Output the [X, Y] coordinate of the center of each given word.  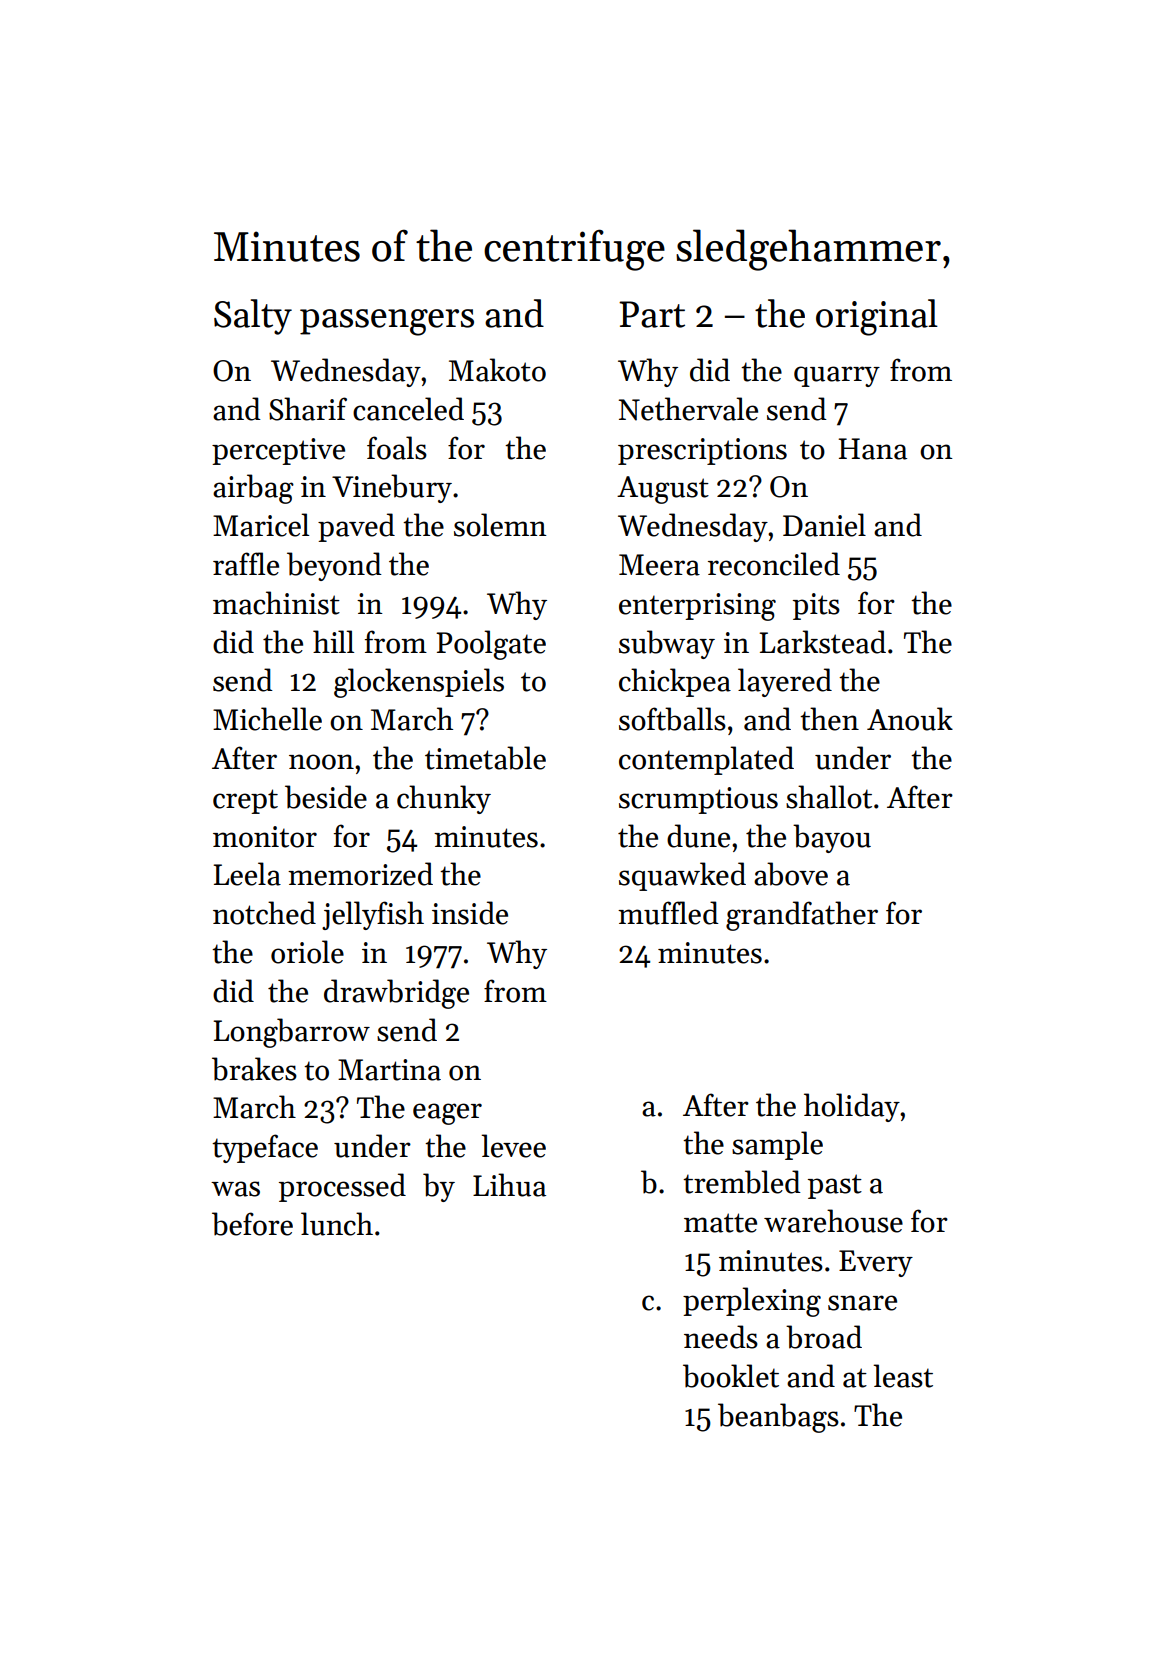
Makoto [497, 370]
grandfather [802, 916]
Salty [253, 317]
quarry [837, 376]
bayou [832, 838]
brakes [254, 1069]
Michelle [267, 719]
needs [721, 1337]
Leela [247, 874]
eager [447, 1114]
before [252, 1224]
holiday [852, 1107]
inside [470, 913]
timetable [485, 758]
